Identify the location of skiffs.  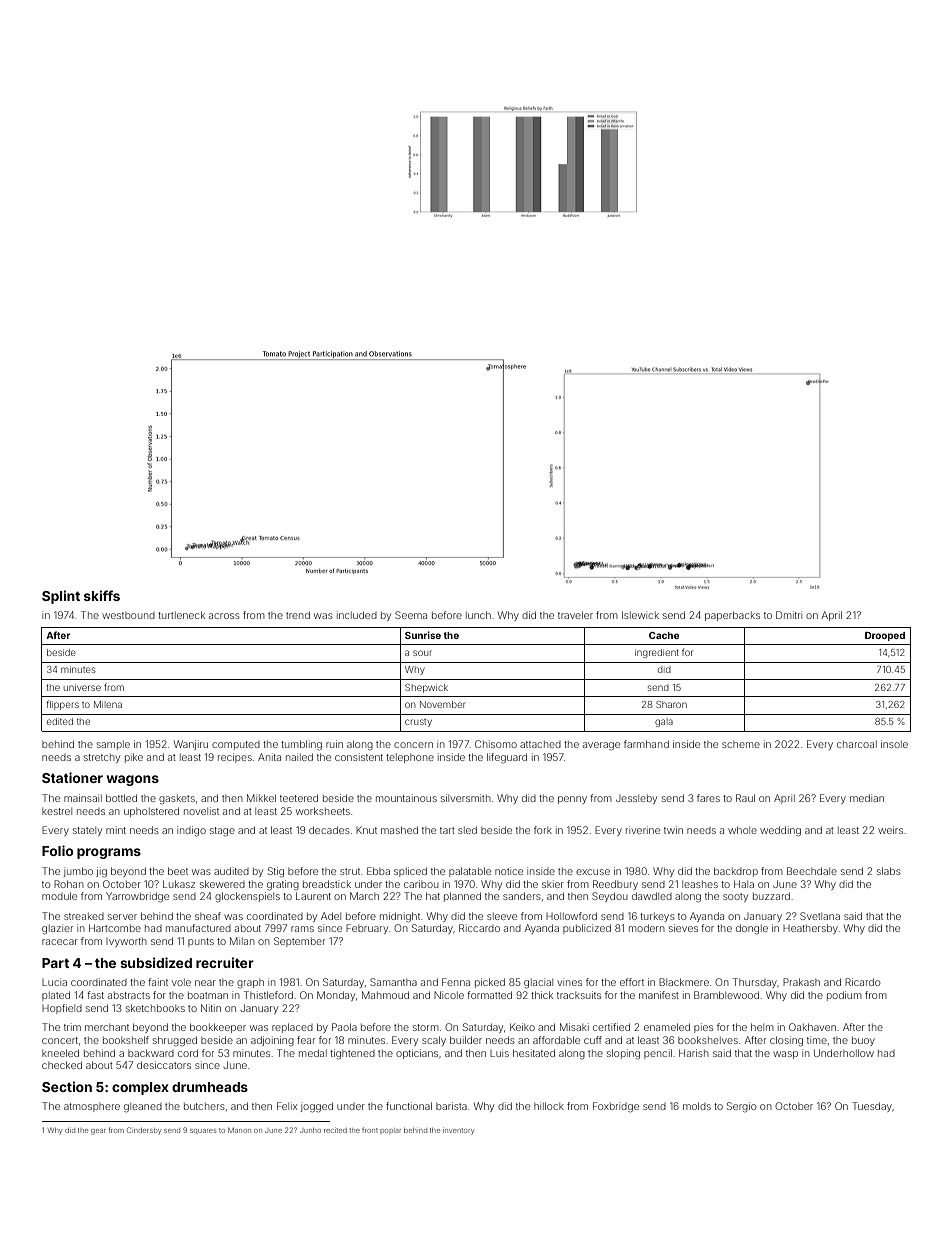
(102, 595).
